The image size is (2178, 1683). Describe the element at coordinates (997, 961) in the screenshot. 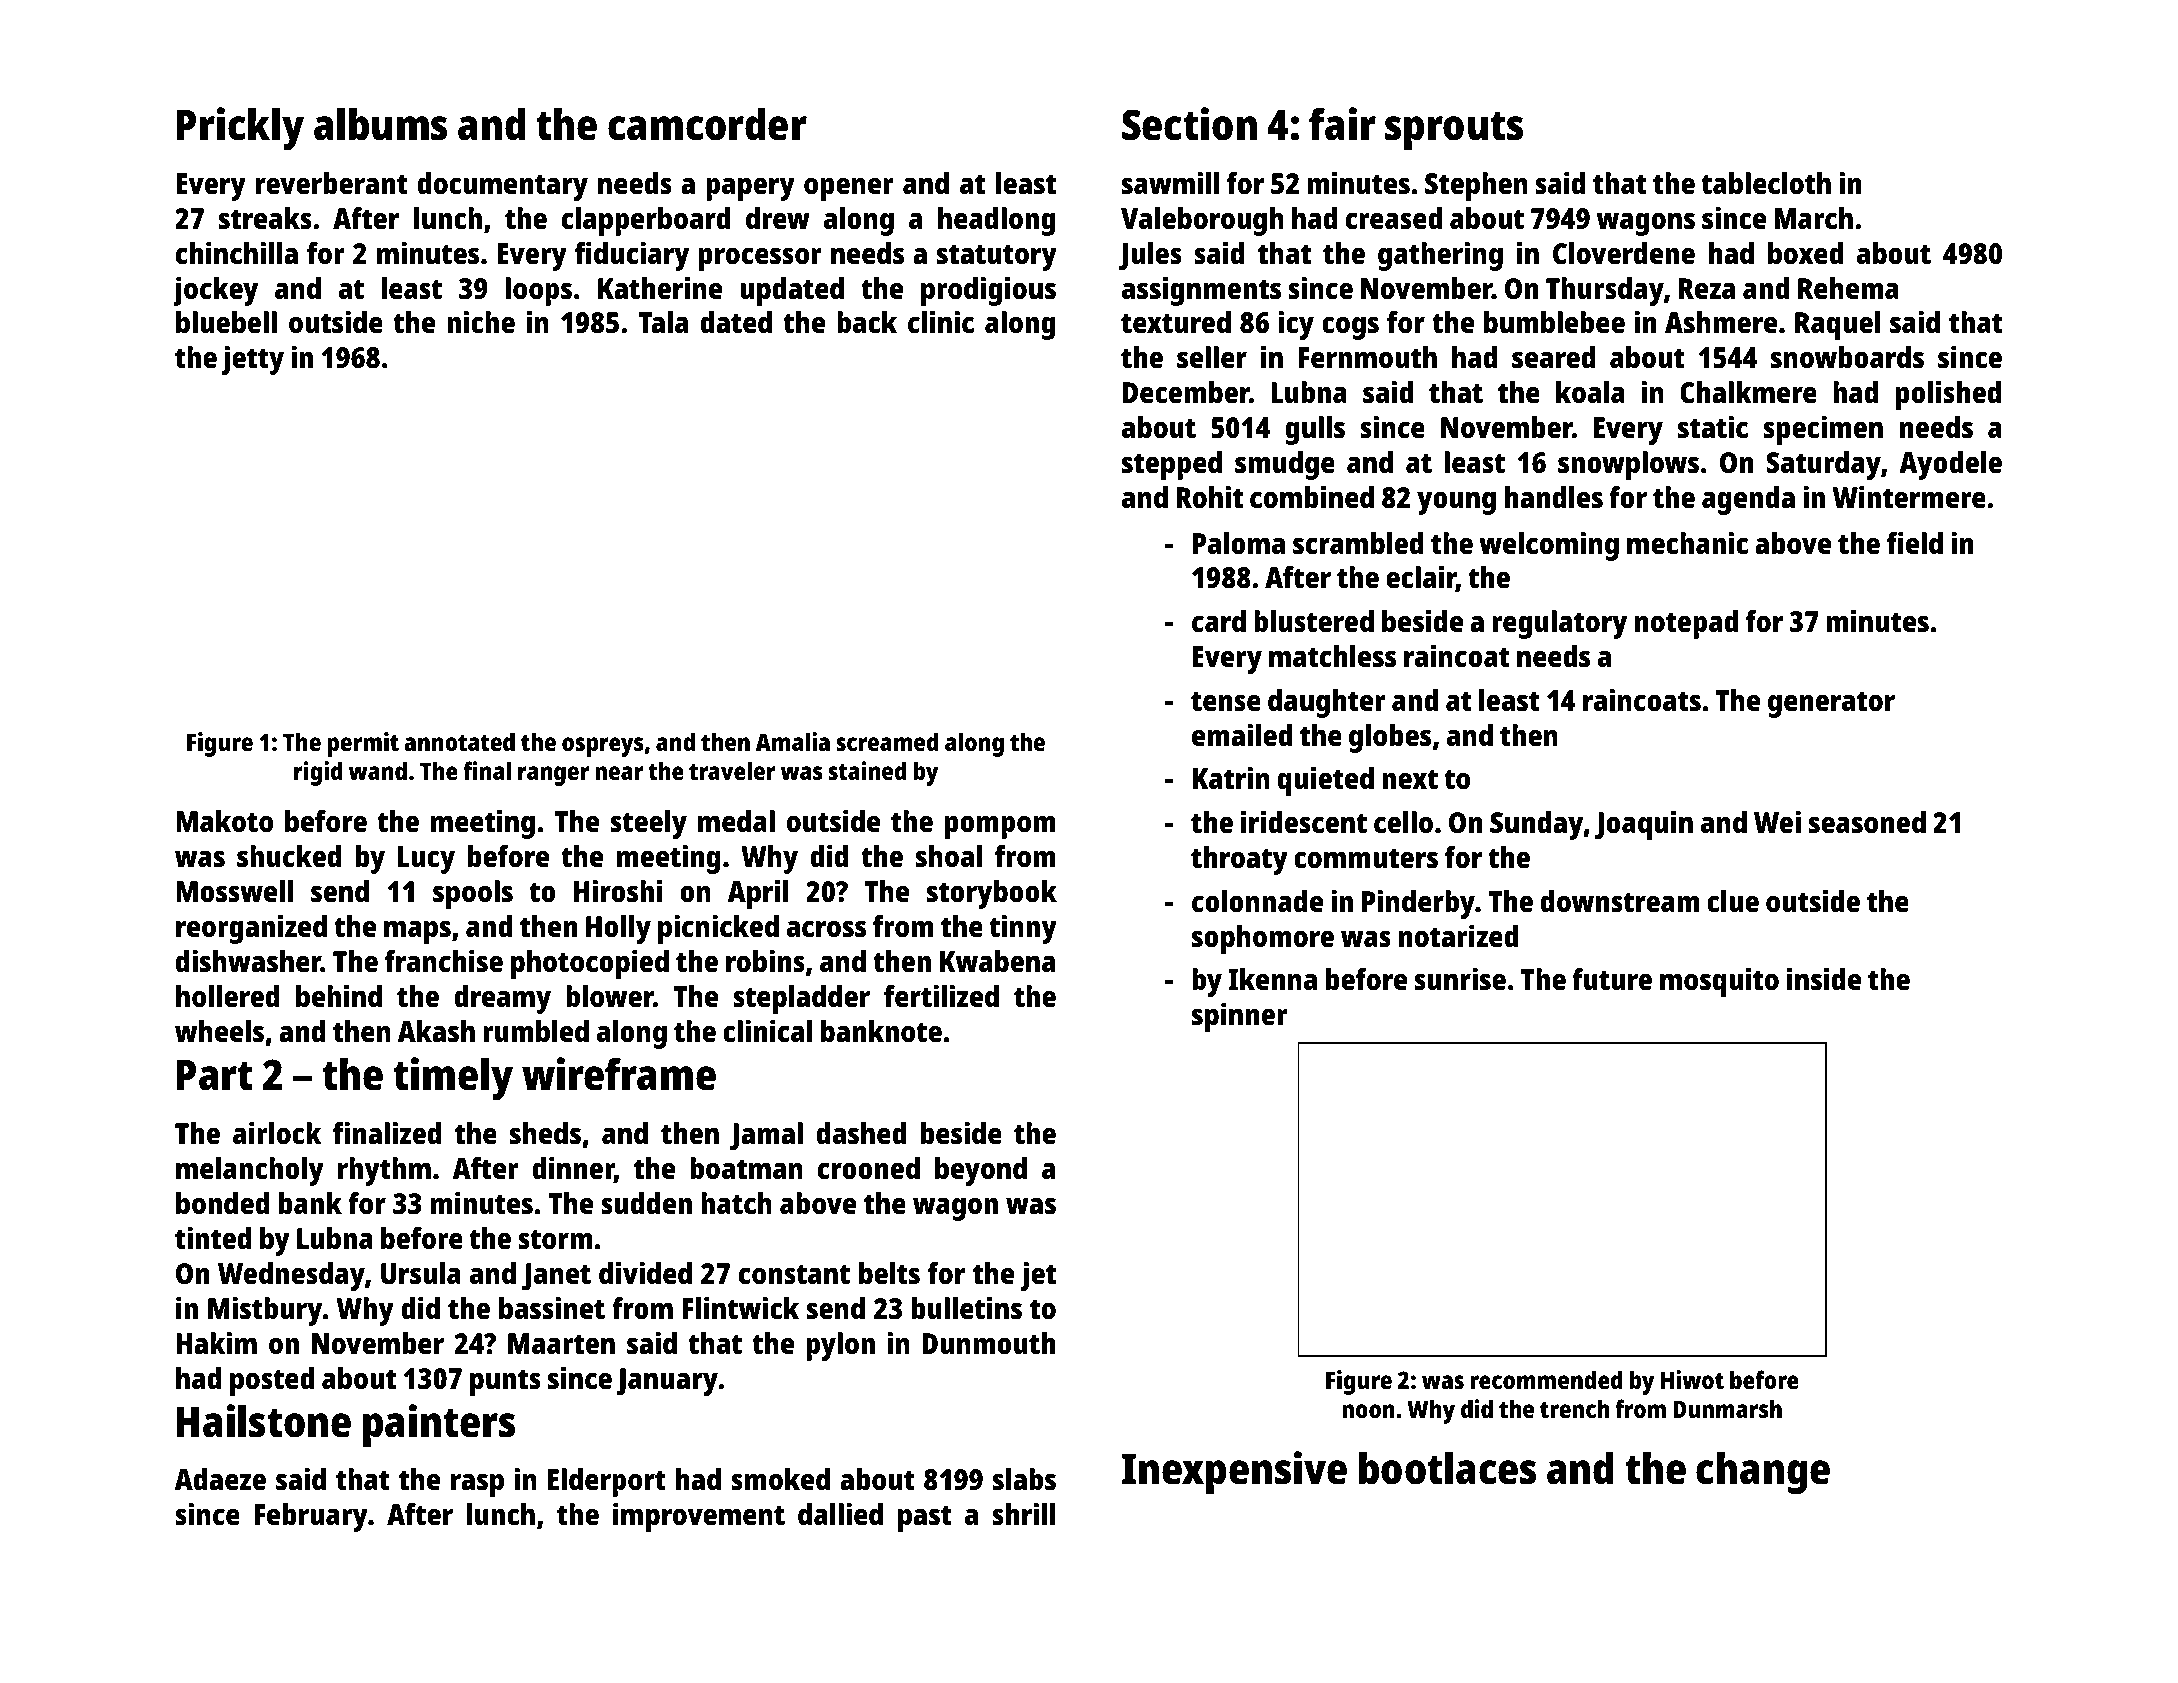

I see `Kwabena` at that location.
